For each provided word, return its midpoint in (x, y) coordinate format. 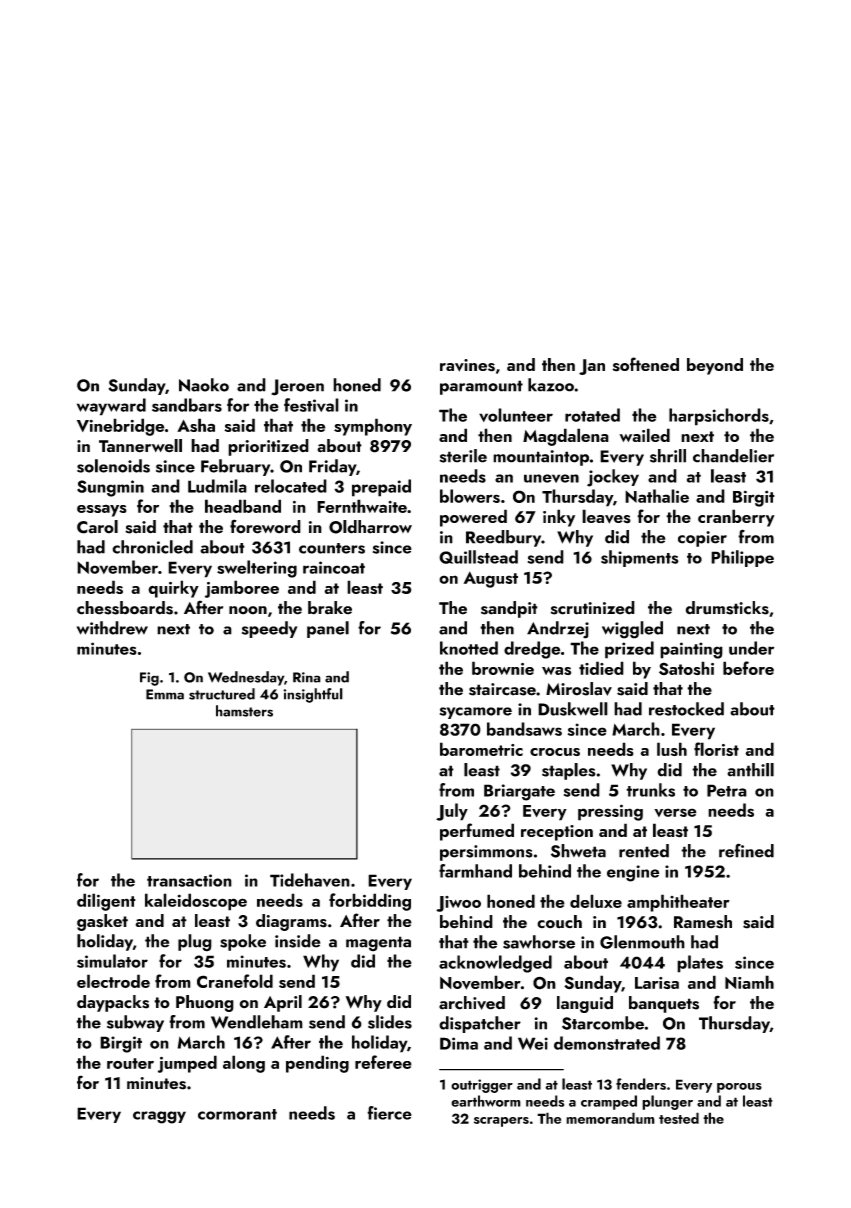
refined (746, 850)
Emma (165, 694)
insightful (313, 695)
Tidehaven (310, 880)
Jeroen (297, 387)
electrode (113, 981)
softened (645, 364)
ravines (467, 365)
